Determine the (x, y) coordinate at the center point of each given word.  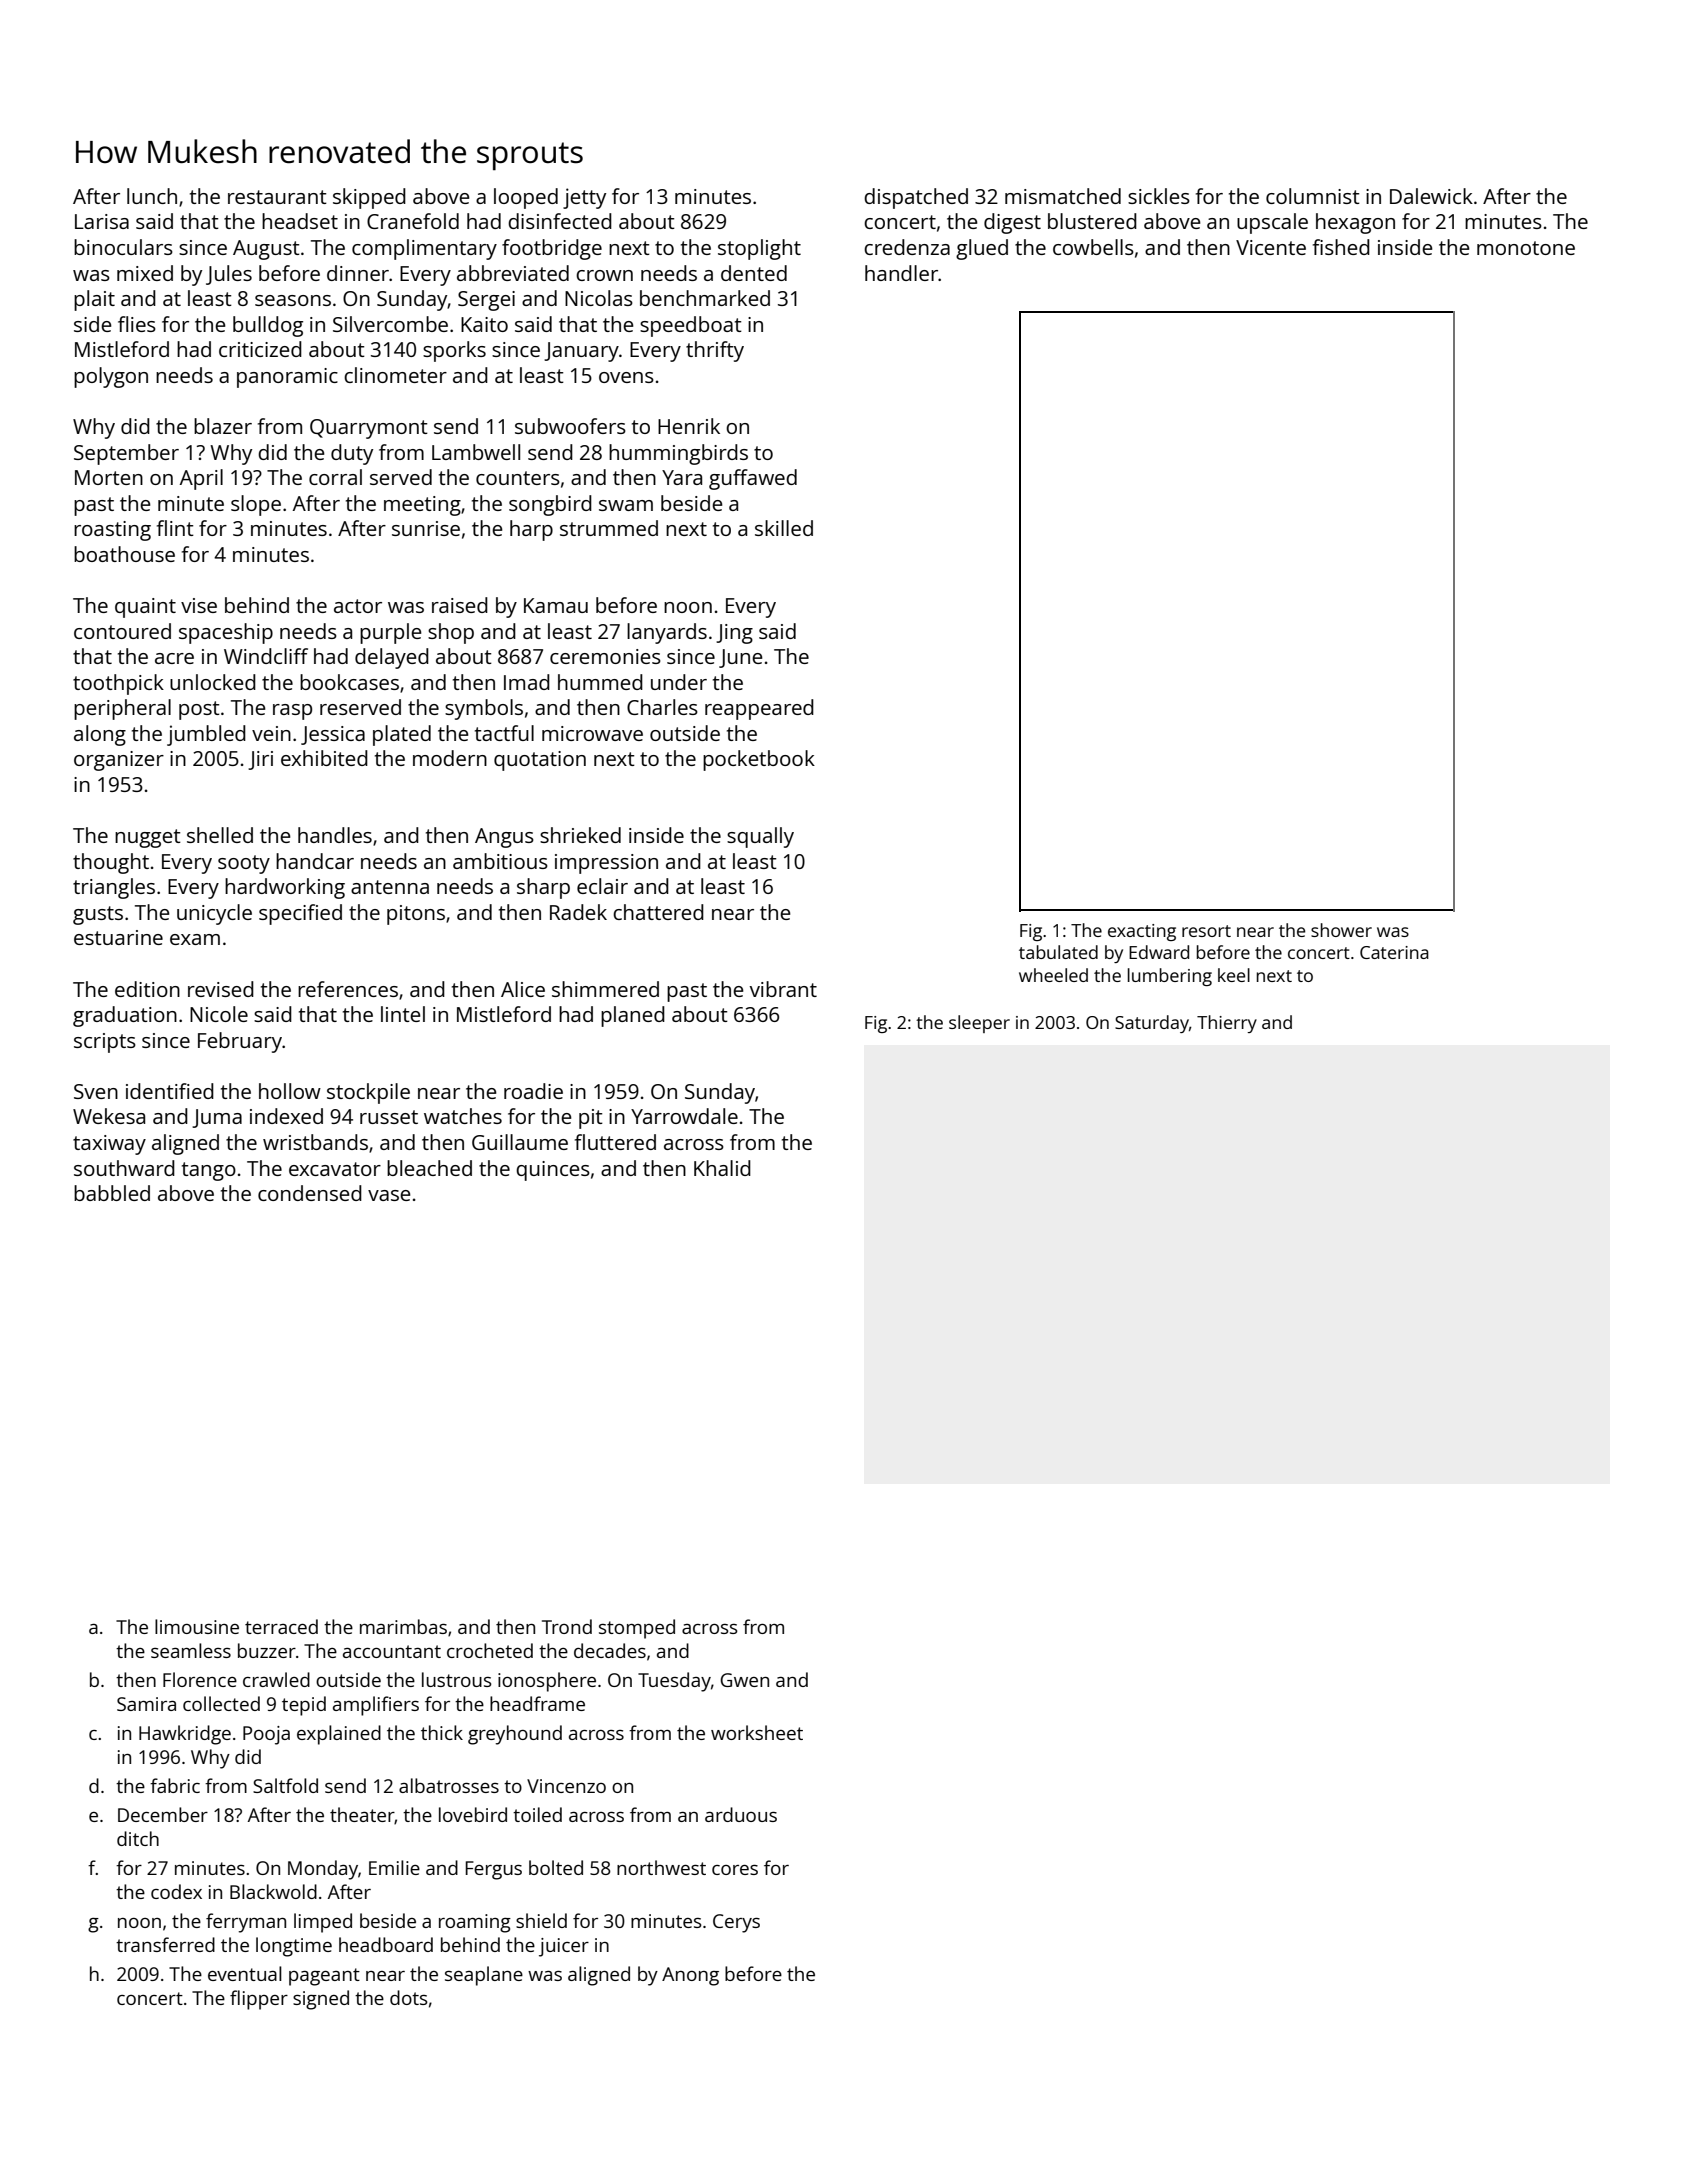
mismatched (1063, 196)
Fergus (494, 1870)
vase (389, 1195)
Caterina (1394, 952)
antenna (390, 887)
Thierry (1227, 1024)
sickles (1159, 196)
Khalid (722, 1168)
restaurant (277, 197)
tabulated (1058, 952)
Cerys (736, 1923)
